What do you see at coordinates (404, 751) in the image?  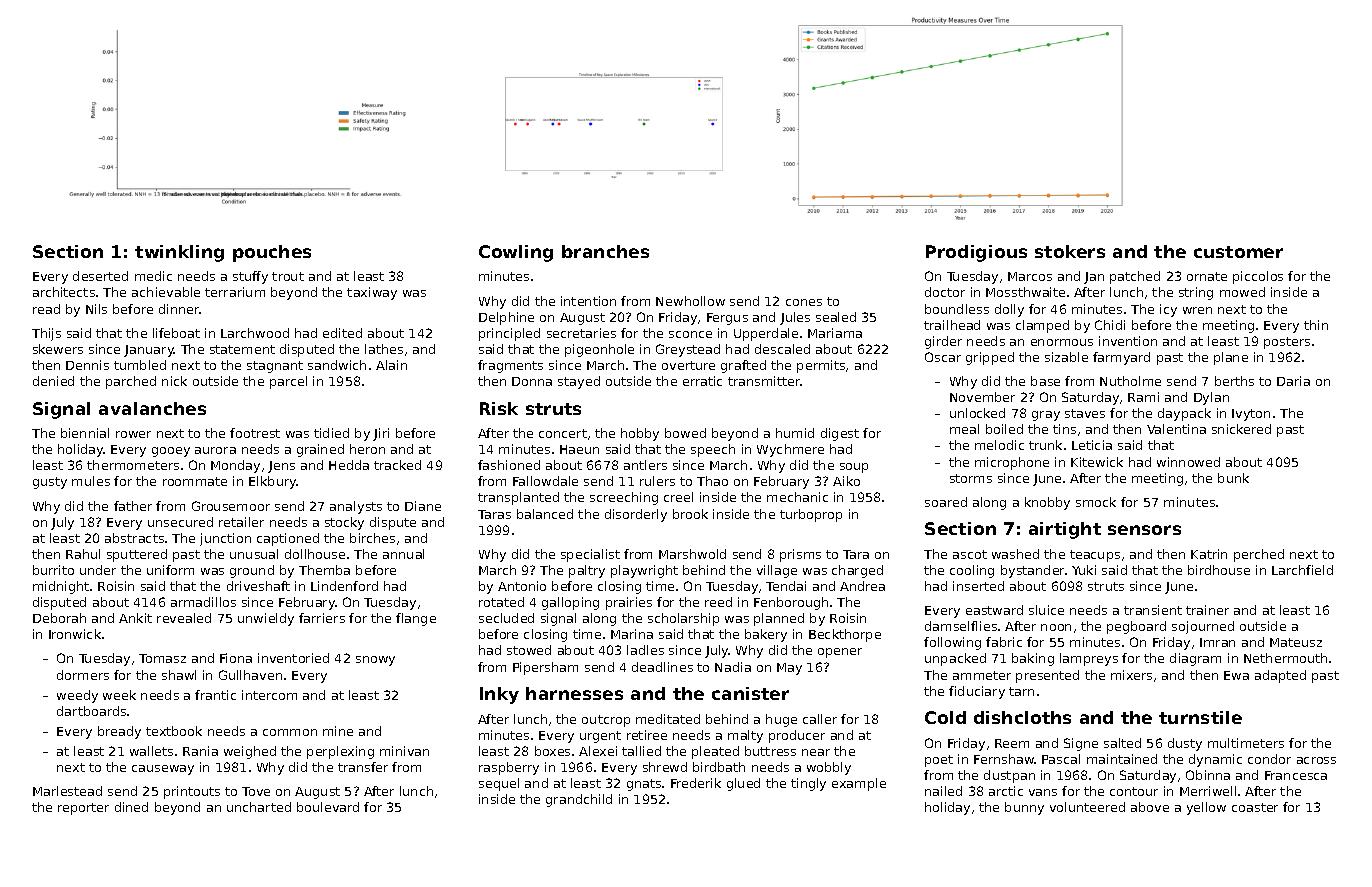 I see `minivan` at bounding box center [404, 751].
